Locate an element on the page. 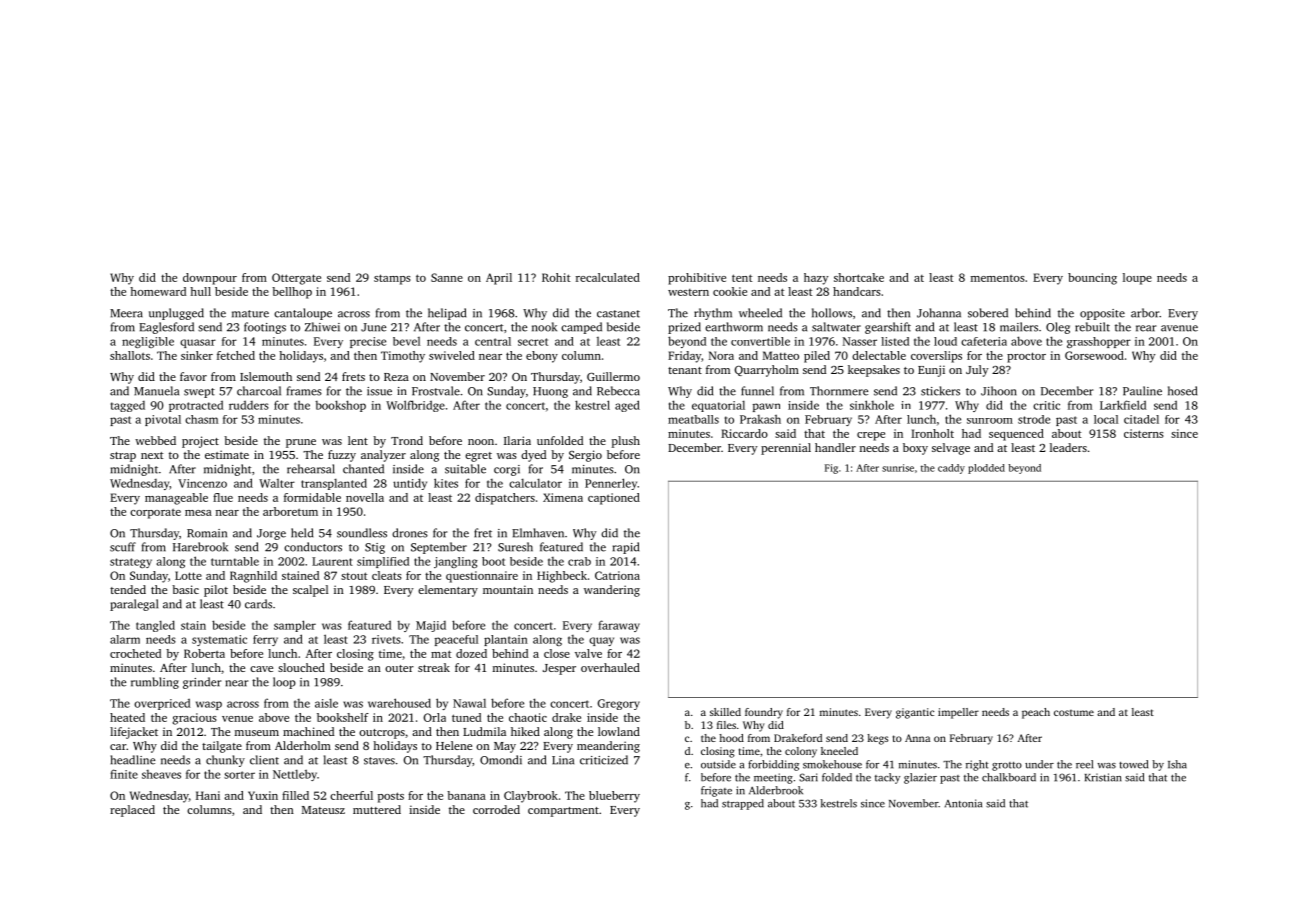  basic is located at coordinates (185, 589).
